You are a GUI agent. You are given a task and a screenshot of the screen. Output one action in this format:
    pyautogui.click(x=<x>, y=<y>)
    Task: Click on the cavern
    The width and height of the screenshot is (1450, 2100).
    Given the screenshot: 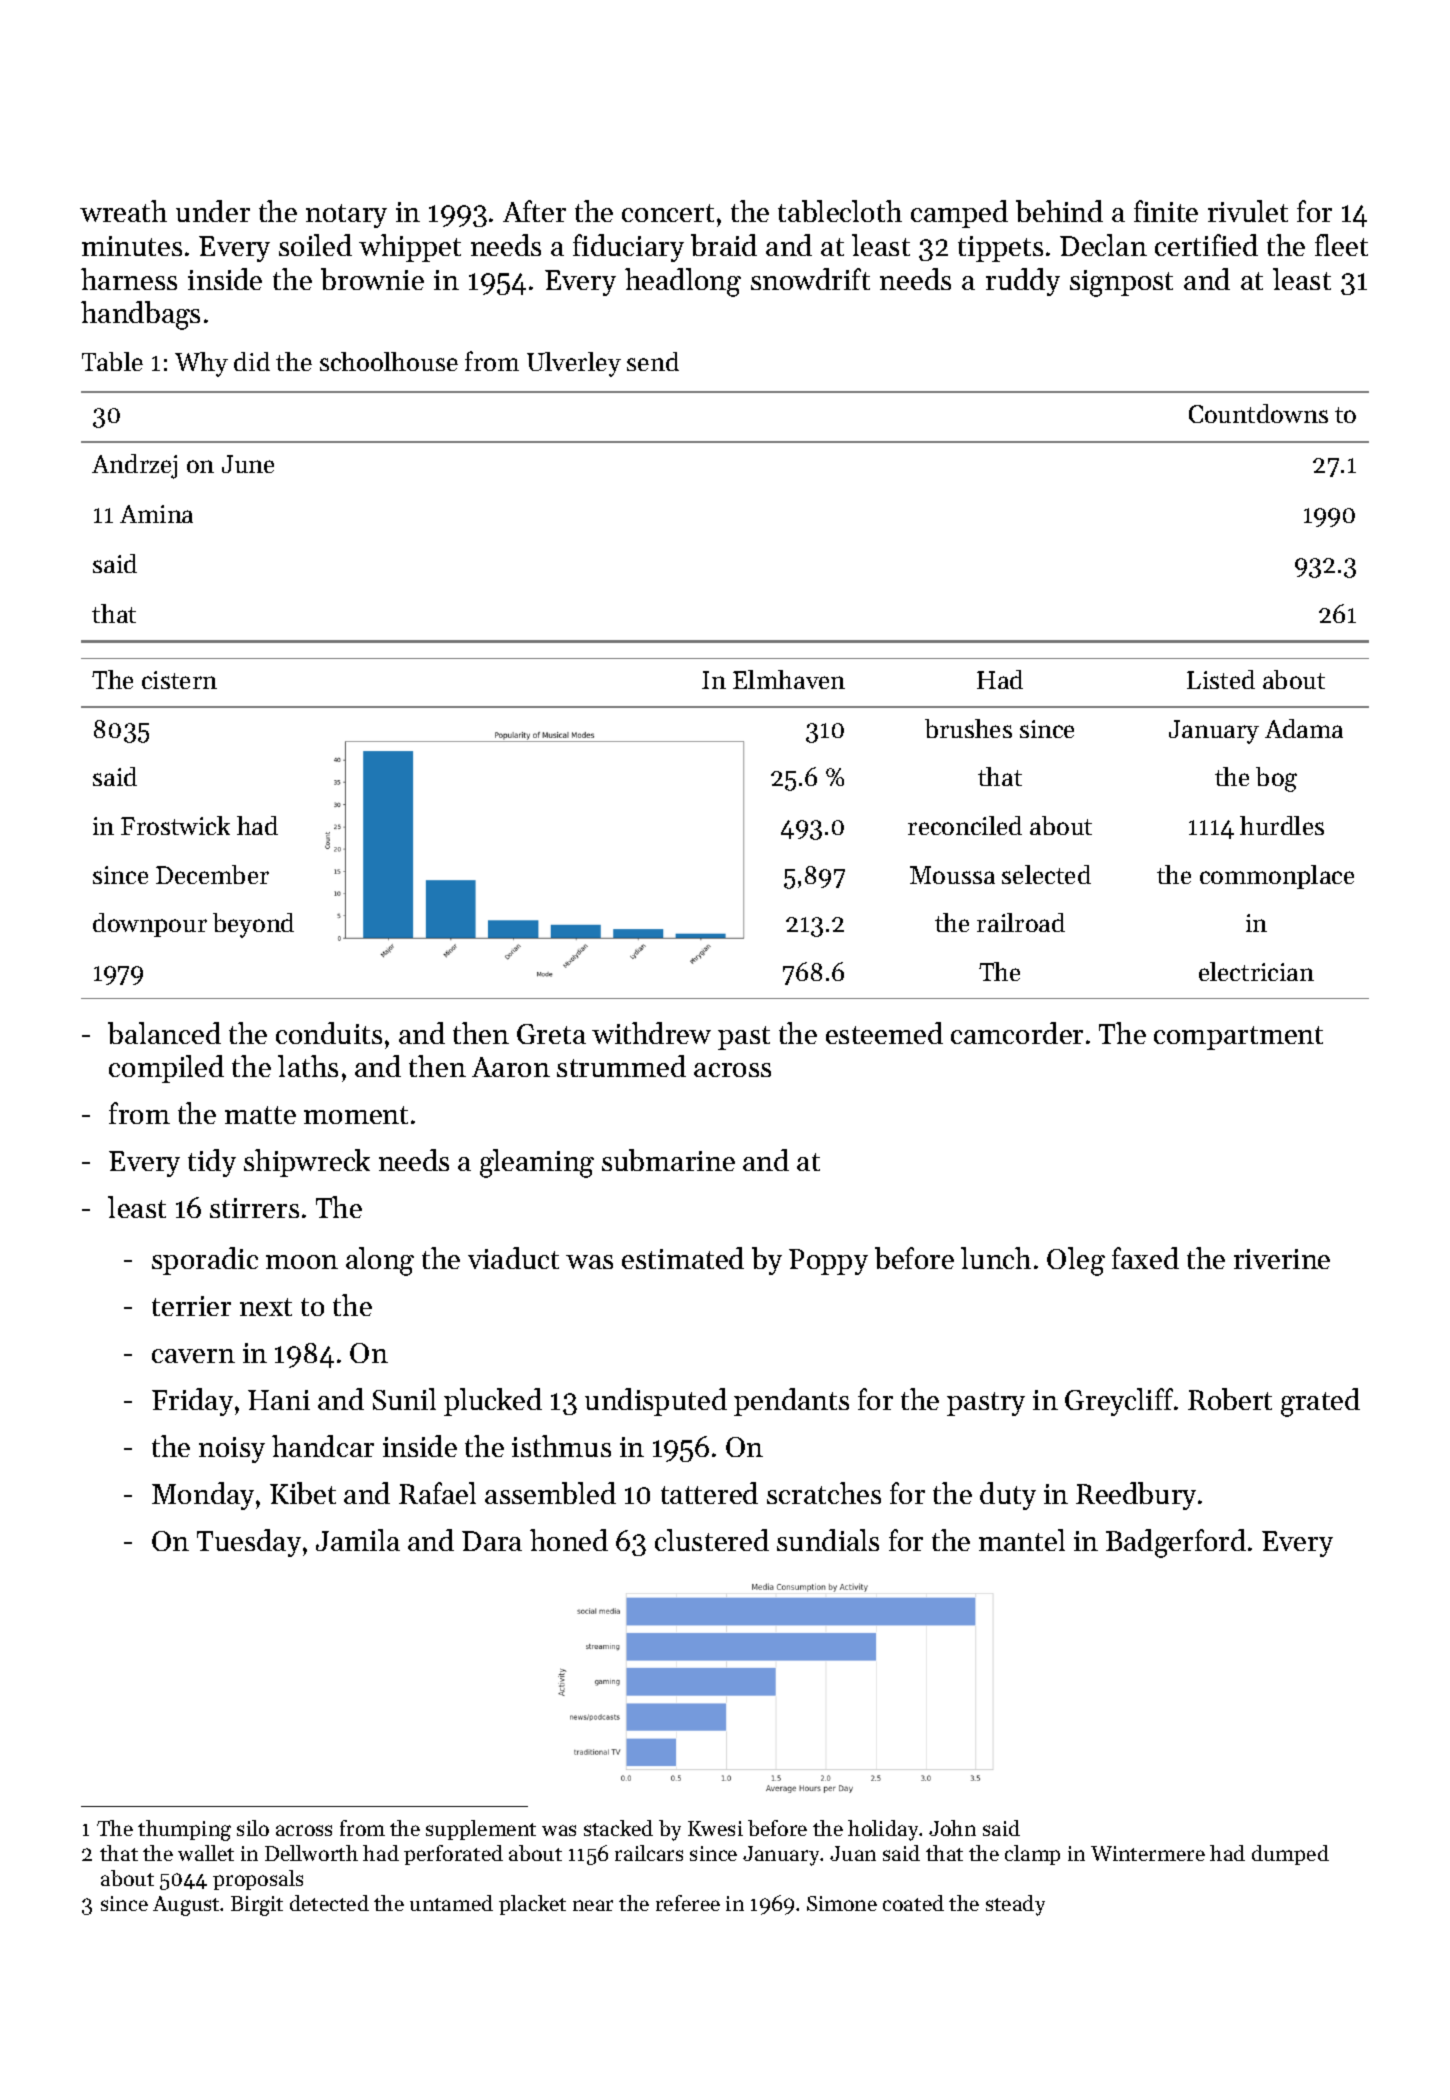 What is the action you would take?
    pyautogui.click(x=193, y=1356)
